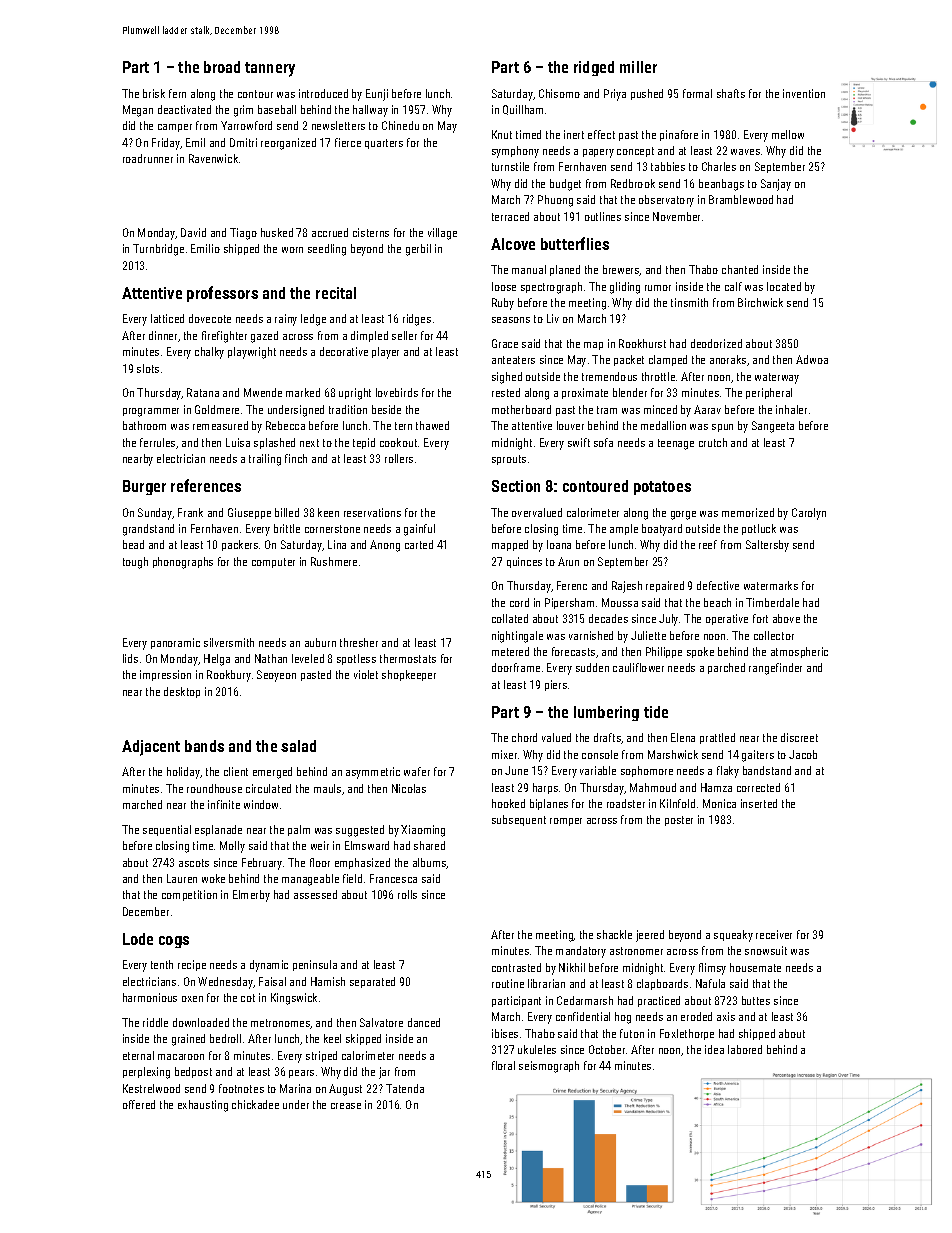 This page has height=1233, width=952. What do you see at coordinates (183, 563) in the page?
I see `phonographs` at bounding box center [183, 563].
